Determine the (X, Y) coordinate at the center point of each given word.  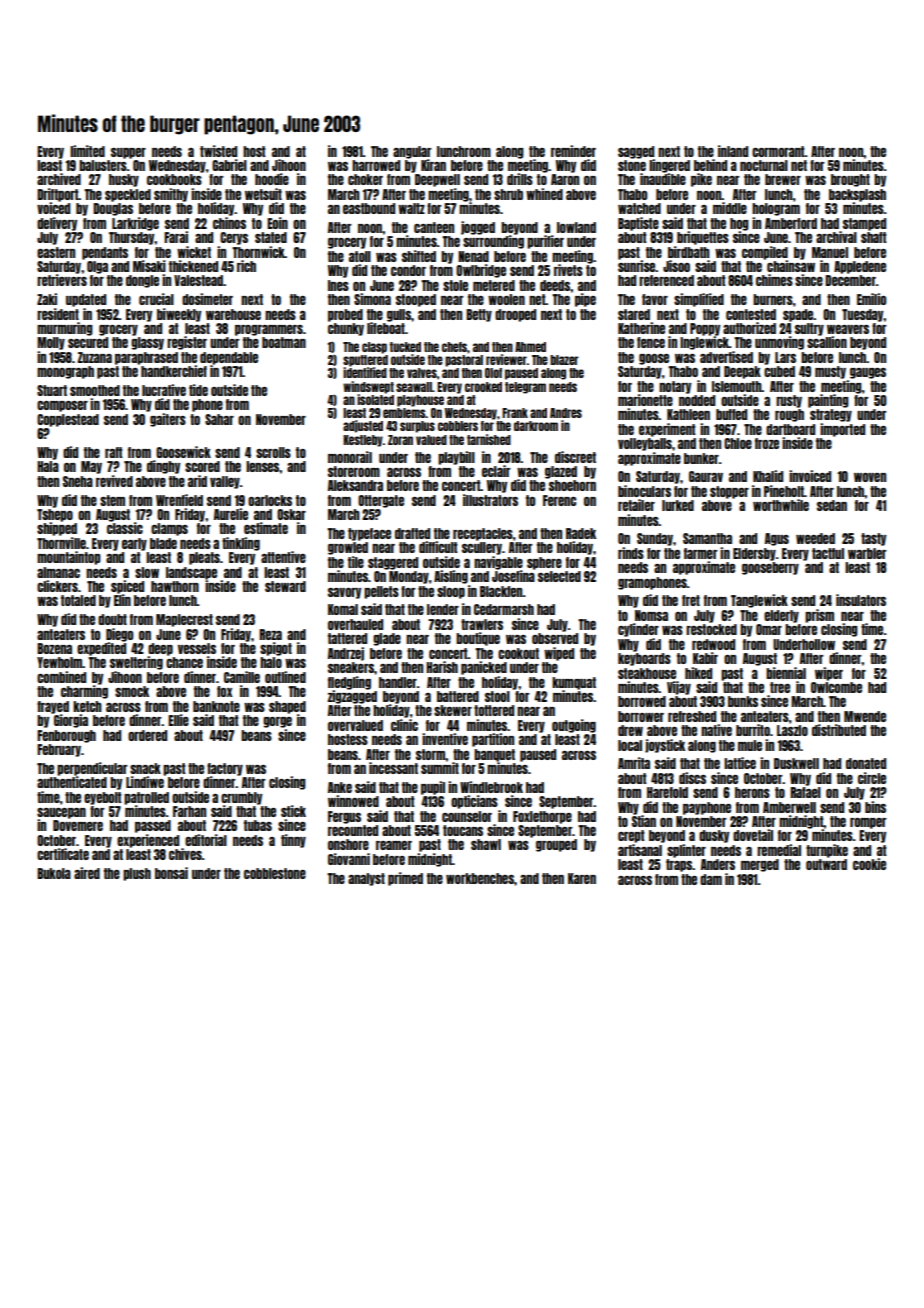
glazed (561, 472)
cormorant (778, 151)
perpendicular (92, 769)
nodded (697, 400)
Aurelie (231, 514)
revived (114, 481)
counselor (467, 816)
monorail (350, 457)
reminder (573, 151)
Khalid (768, 476)
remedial (779, 850)
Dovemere (78, 825)
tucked (405, 347)
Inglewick (704, 343)
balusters (103, 165)
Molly (51, 343)
